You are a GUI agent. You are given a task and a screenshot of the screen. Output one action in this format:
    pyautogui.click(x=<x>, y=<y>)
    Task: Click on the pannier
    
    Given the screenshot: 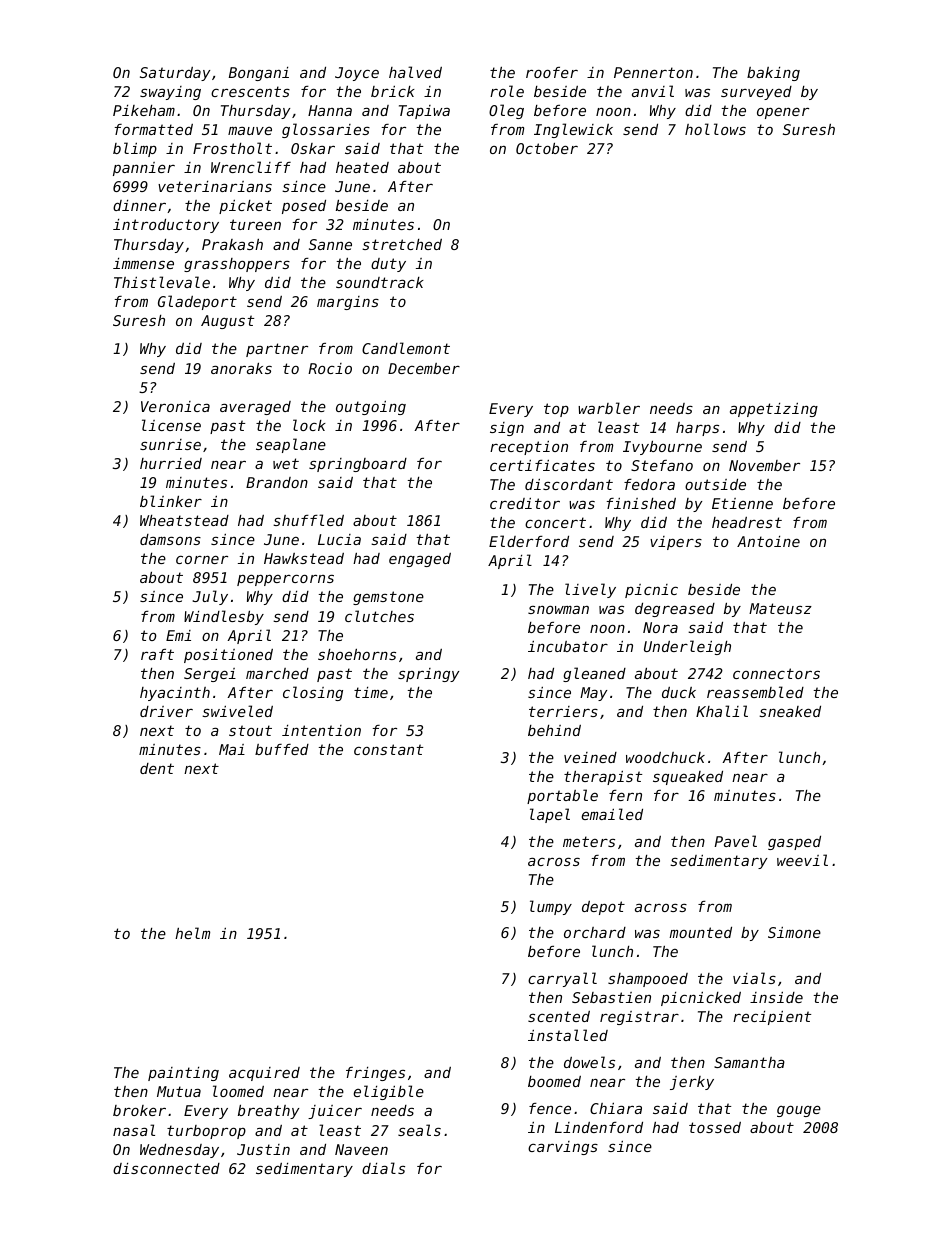 What is the action you would take?
    pyautogui.click(x=144, y=169)
